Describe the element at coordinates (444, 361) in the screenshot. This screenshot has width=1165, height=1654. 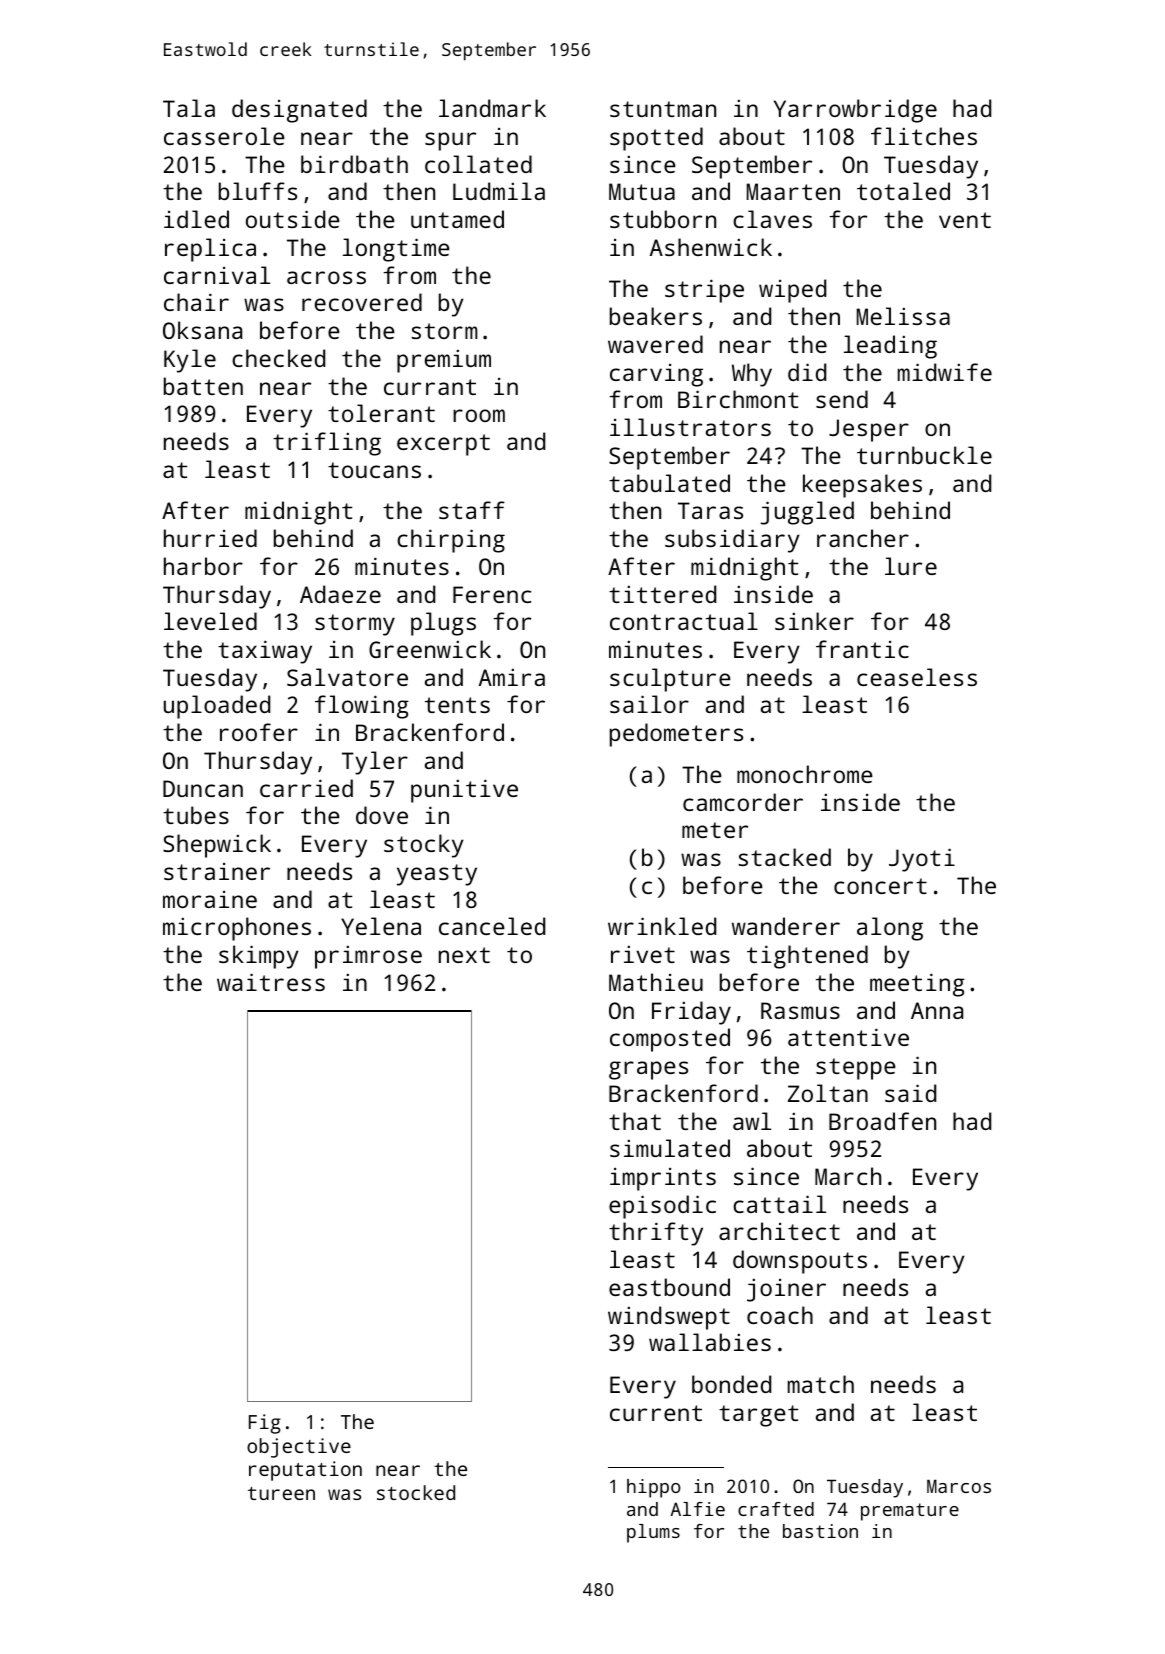
I see `premium` at that location.
